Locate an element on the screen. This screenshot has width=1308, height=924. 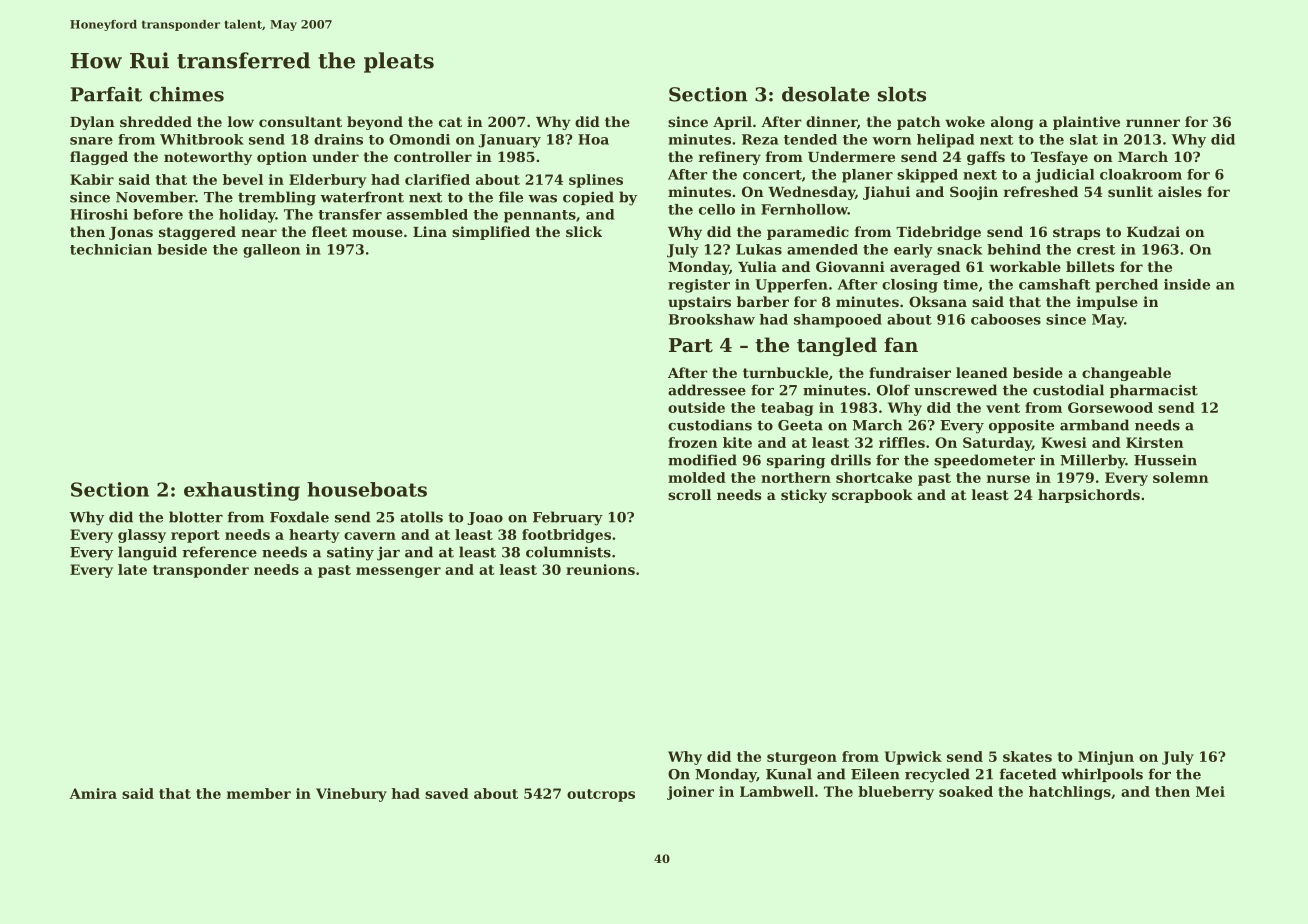
Parfait is located at coordinates (106, 94).
